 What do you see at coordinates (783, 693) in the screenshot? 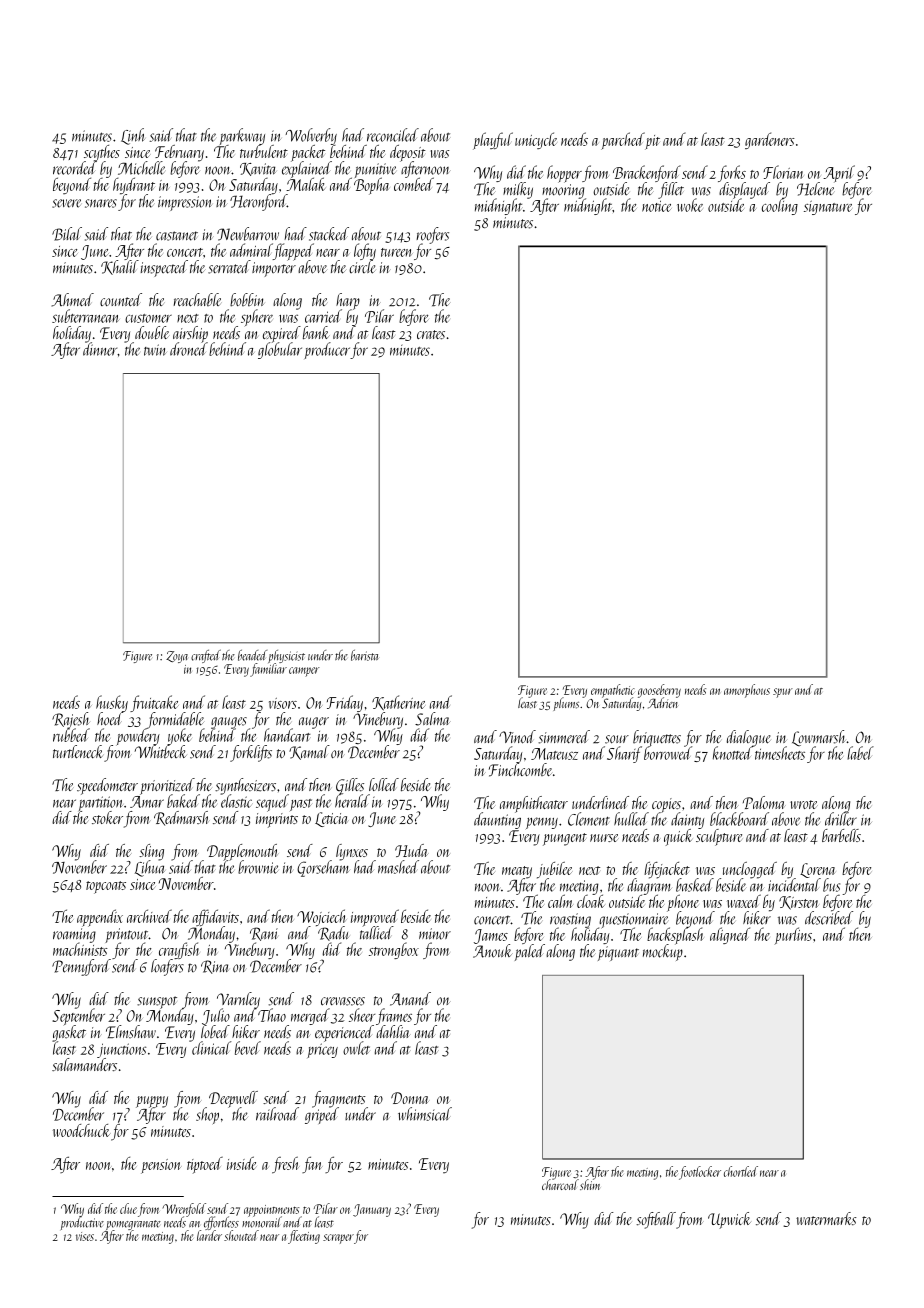
I see `spur` at bounding box center [783, 693].
